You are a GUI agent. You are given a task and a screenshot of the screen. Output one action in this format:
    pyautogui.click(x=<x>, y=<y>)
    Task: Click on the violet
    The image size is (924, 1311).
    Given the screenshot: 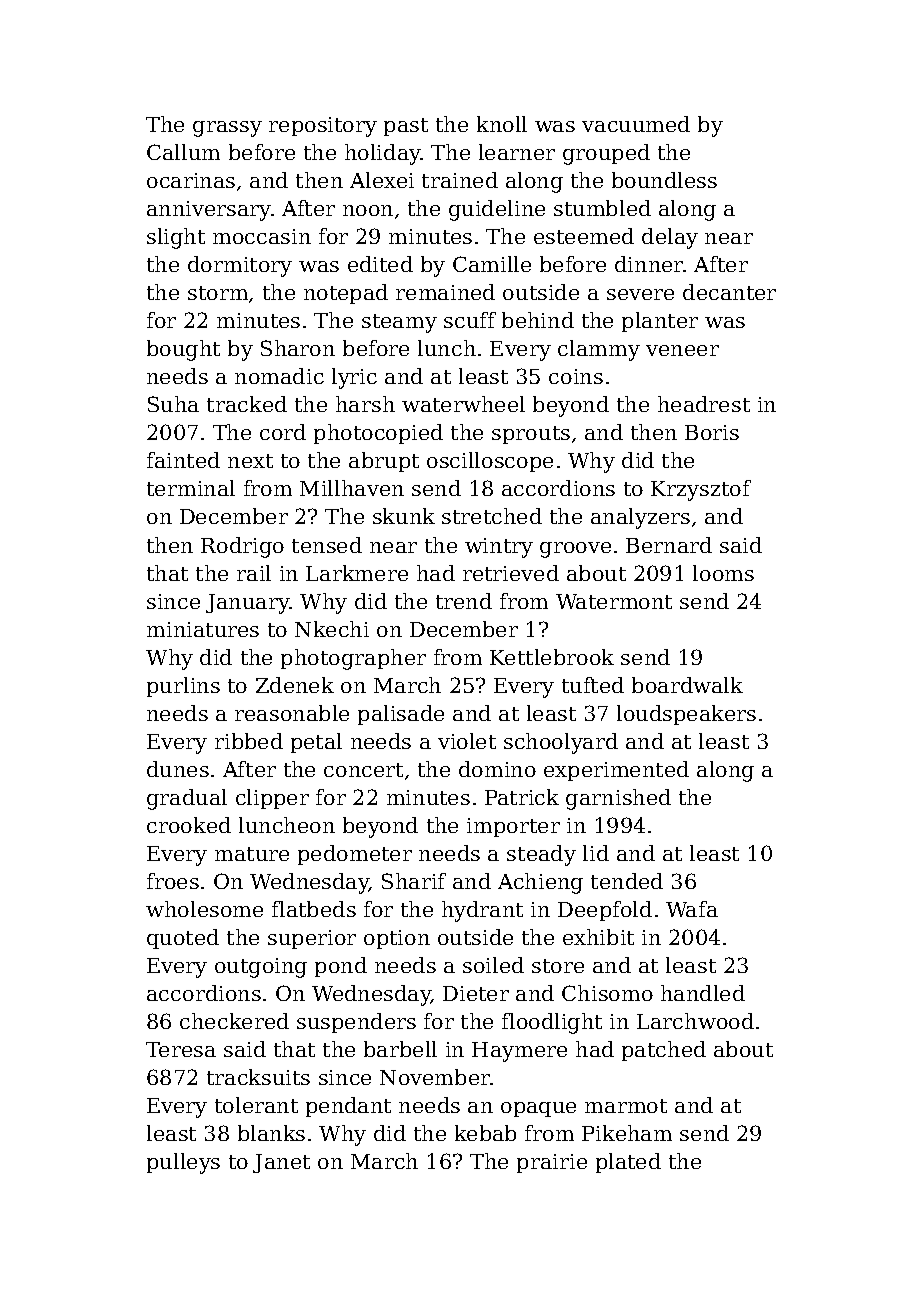 What is the action you would take?
    pyautogui.click(x=467, y=741)
